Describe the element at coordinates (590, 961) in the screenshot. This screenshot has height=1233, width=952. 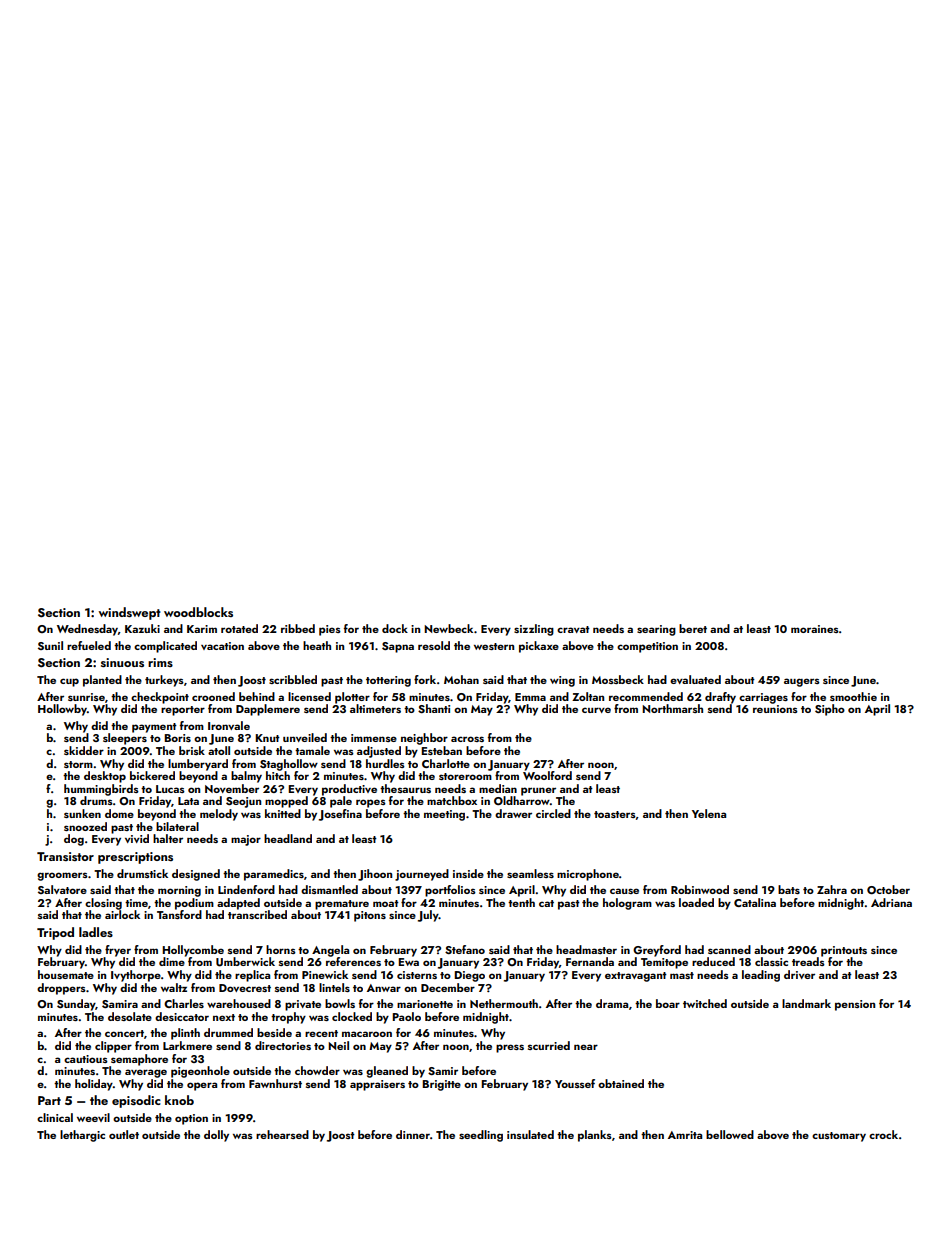
I see `Fernanda` at that location.
